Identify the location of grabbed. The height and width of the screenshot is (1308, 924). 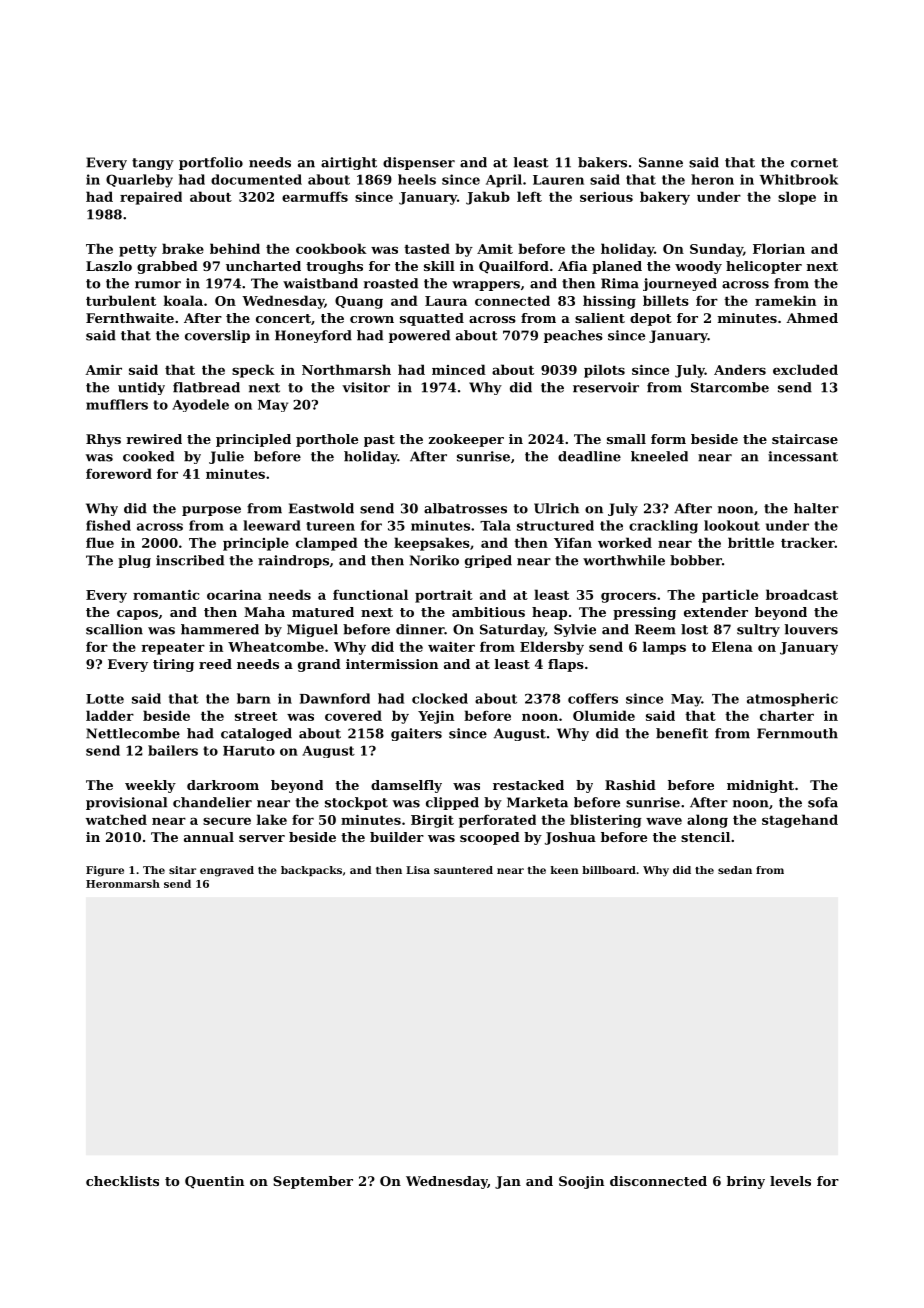
(167, 267).
